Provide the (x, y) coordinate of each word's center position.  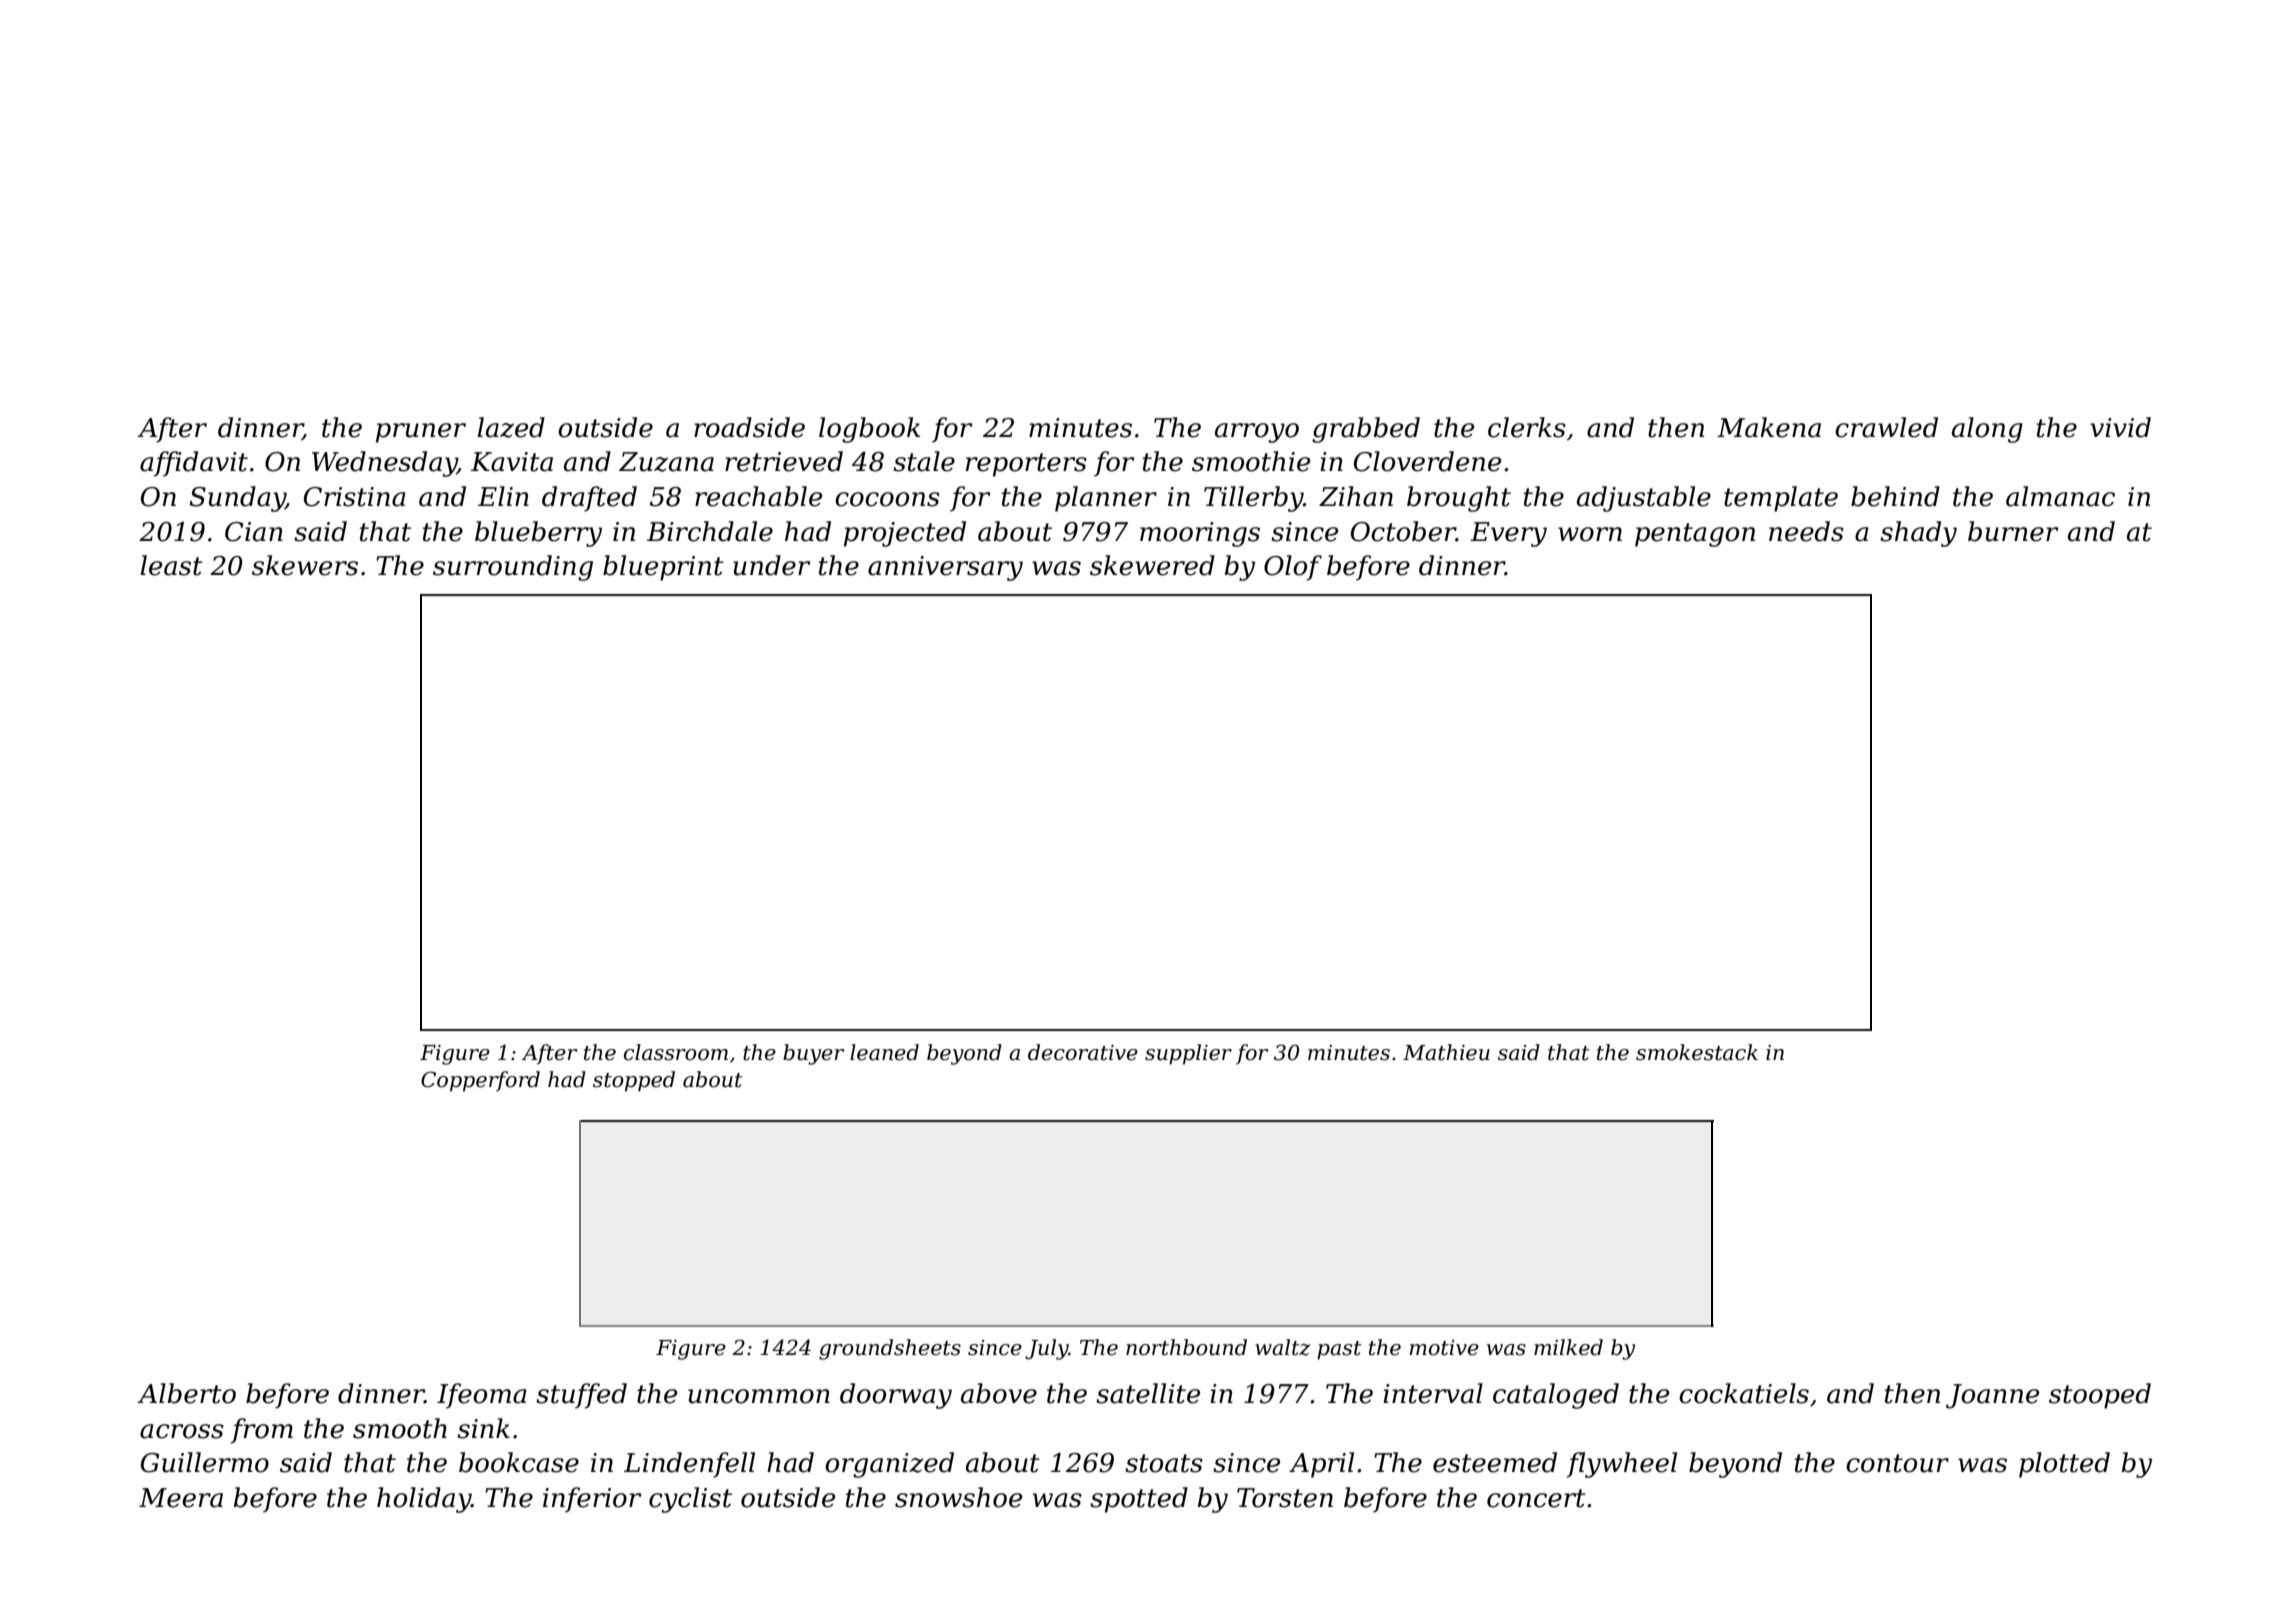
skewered (1152, 565)
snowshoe (958, 1497)
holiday (424, 1500)
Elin (503, 496)
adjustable (1644, 499)
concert (1536, 1498)
